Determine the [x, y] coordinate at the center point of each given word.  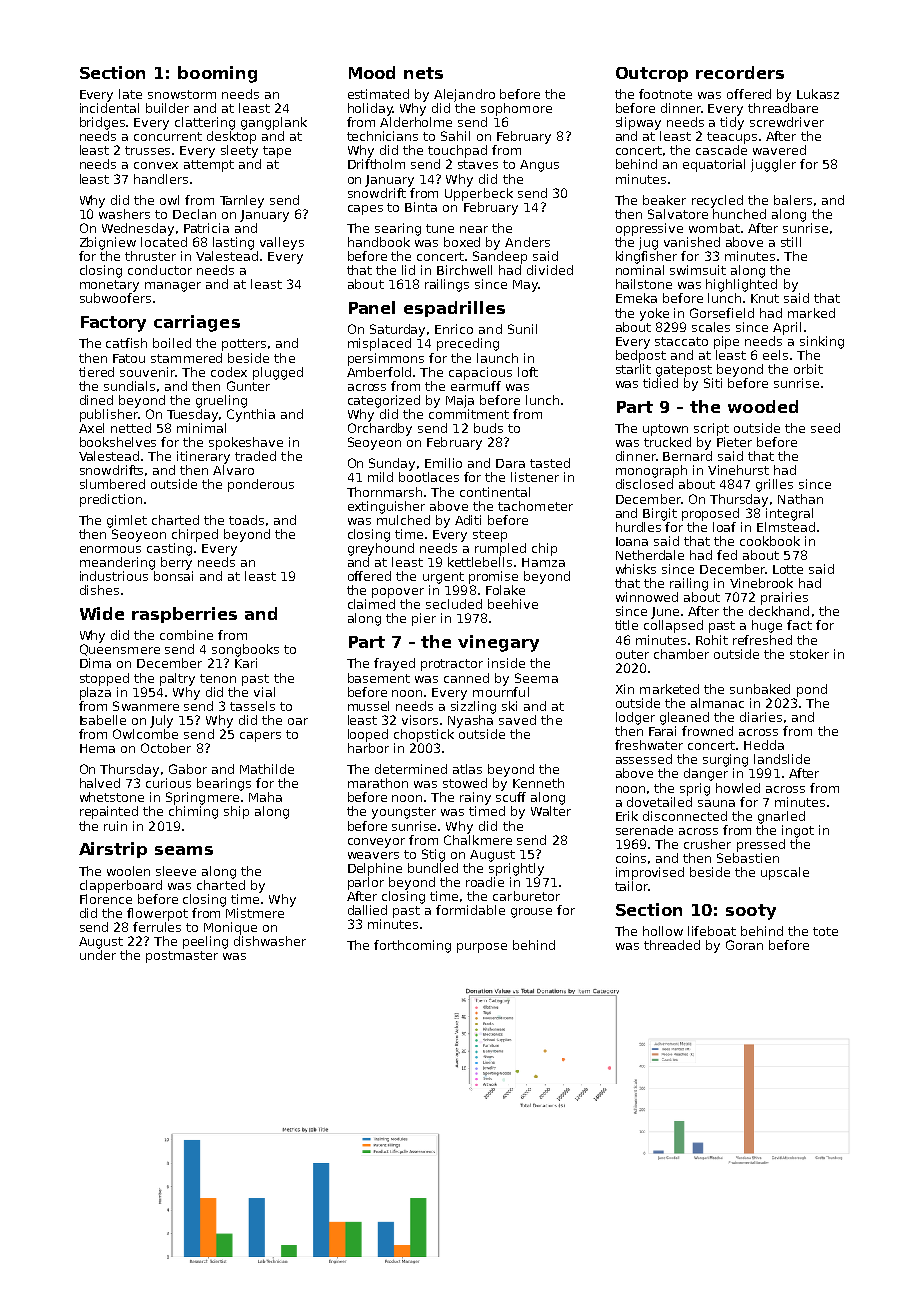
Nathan [800, 499]
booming [217, 74]
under [98, 955]
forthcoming [412, 946]
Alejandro [464, 95]
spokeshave [246, 443]
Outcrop [652, 74]
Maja [460, 401]
